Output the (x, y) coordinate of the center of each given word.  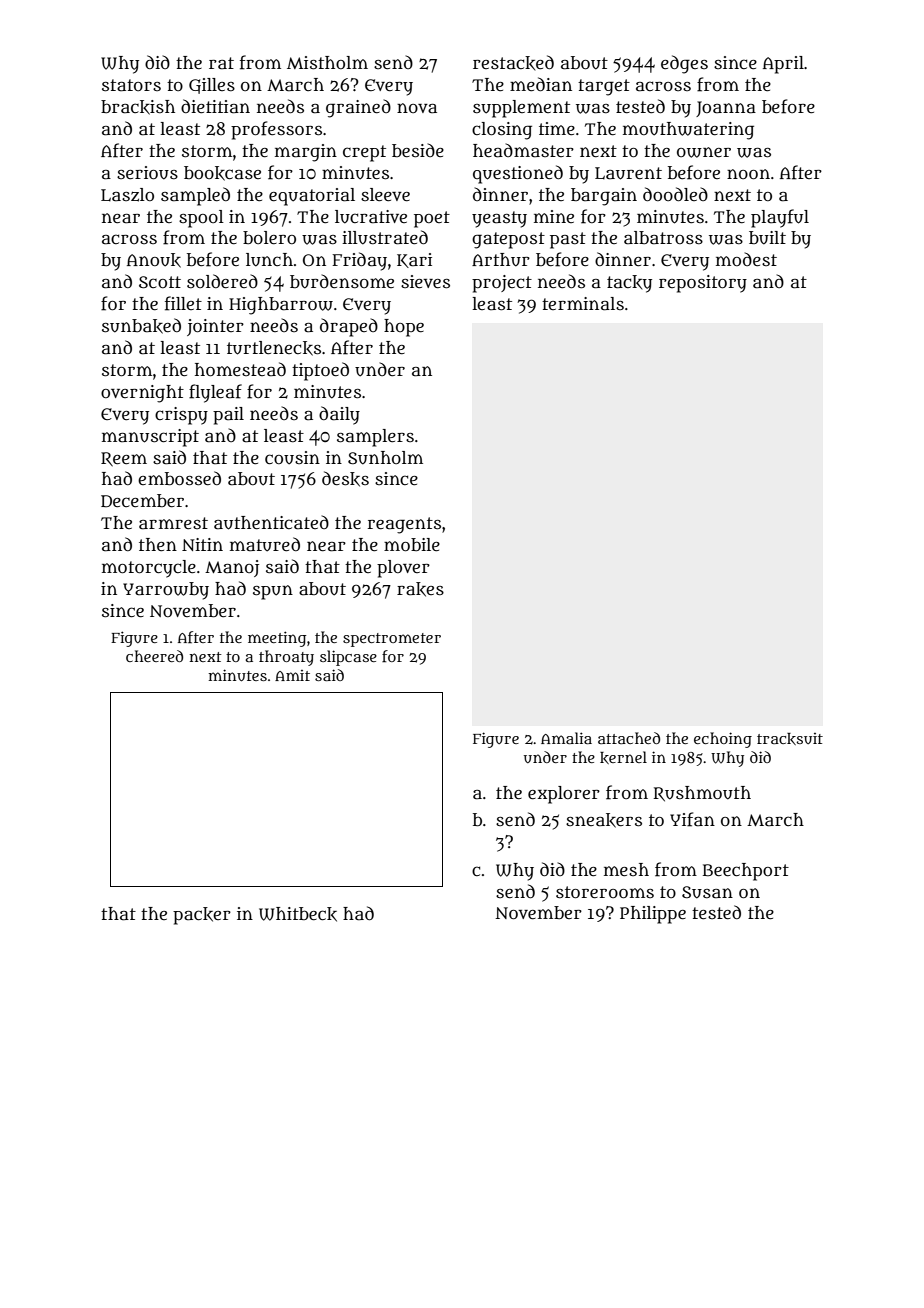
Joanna (726, 109)
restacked (513, 62)
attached (629, 738)
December (142, 501)
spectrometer (392, 640)
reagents (404, 525)
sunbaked (141, 326)
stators (131, 85)
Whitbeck (298, 914)
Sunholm (385, 458)
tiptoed (320, 371)
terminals (583, 304)
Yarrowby (166, 591)
